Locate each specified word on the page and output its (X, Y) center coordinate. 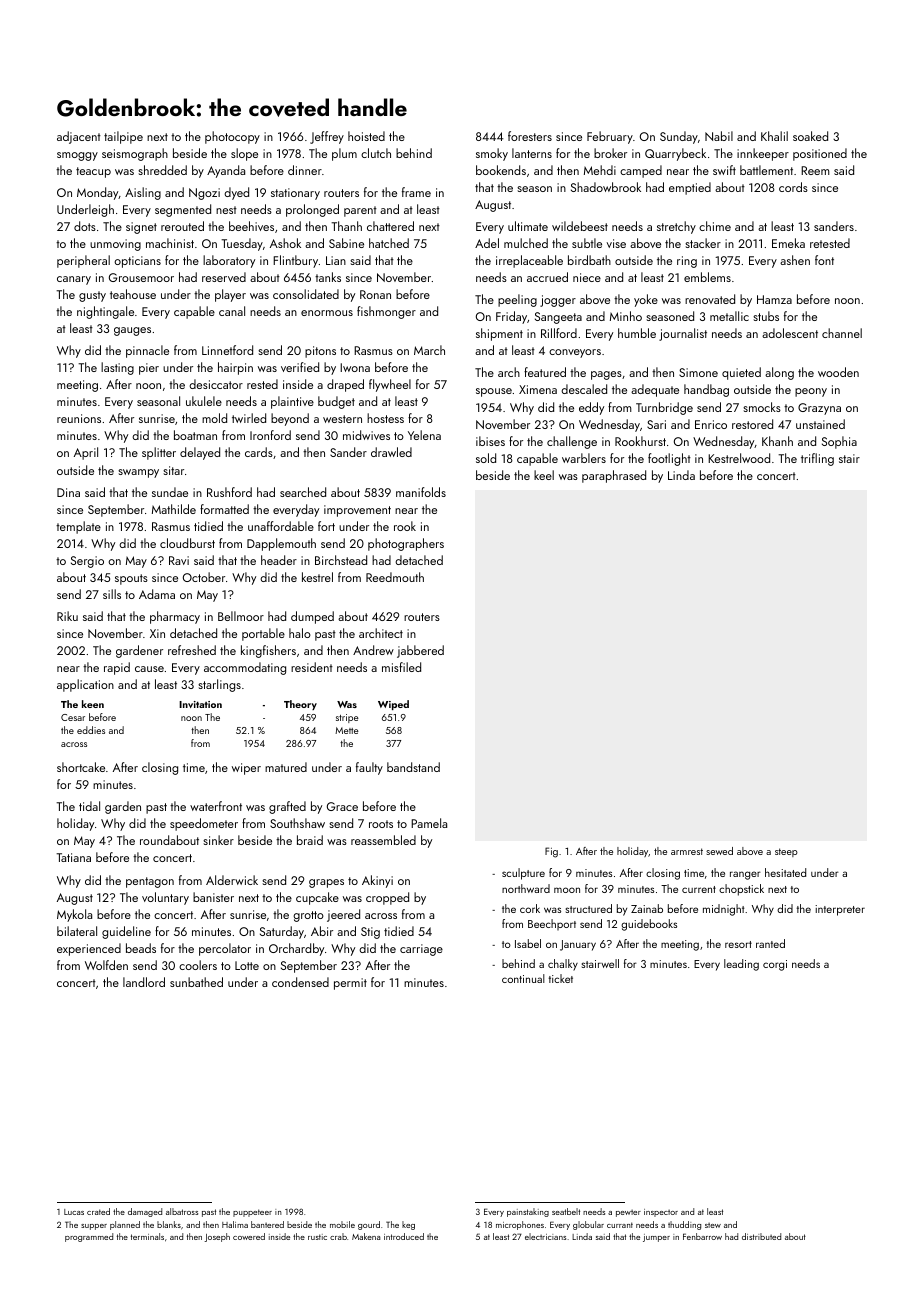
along (779, 373)
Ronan (375, 294)
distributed (761, 1236)
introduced (404, 1236)
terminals (147, 1236)
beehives (251, 226)
